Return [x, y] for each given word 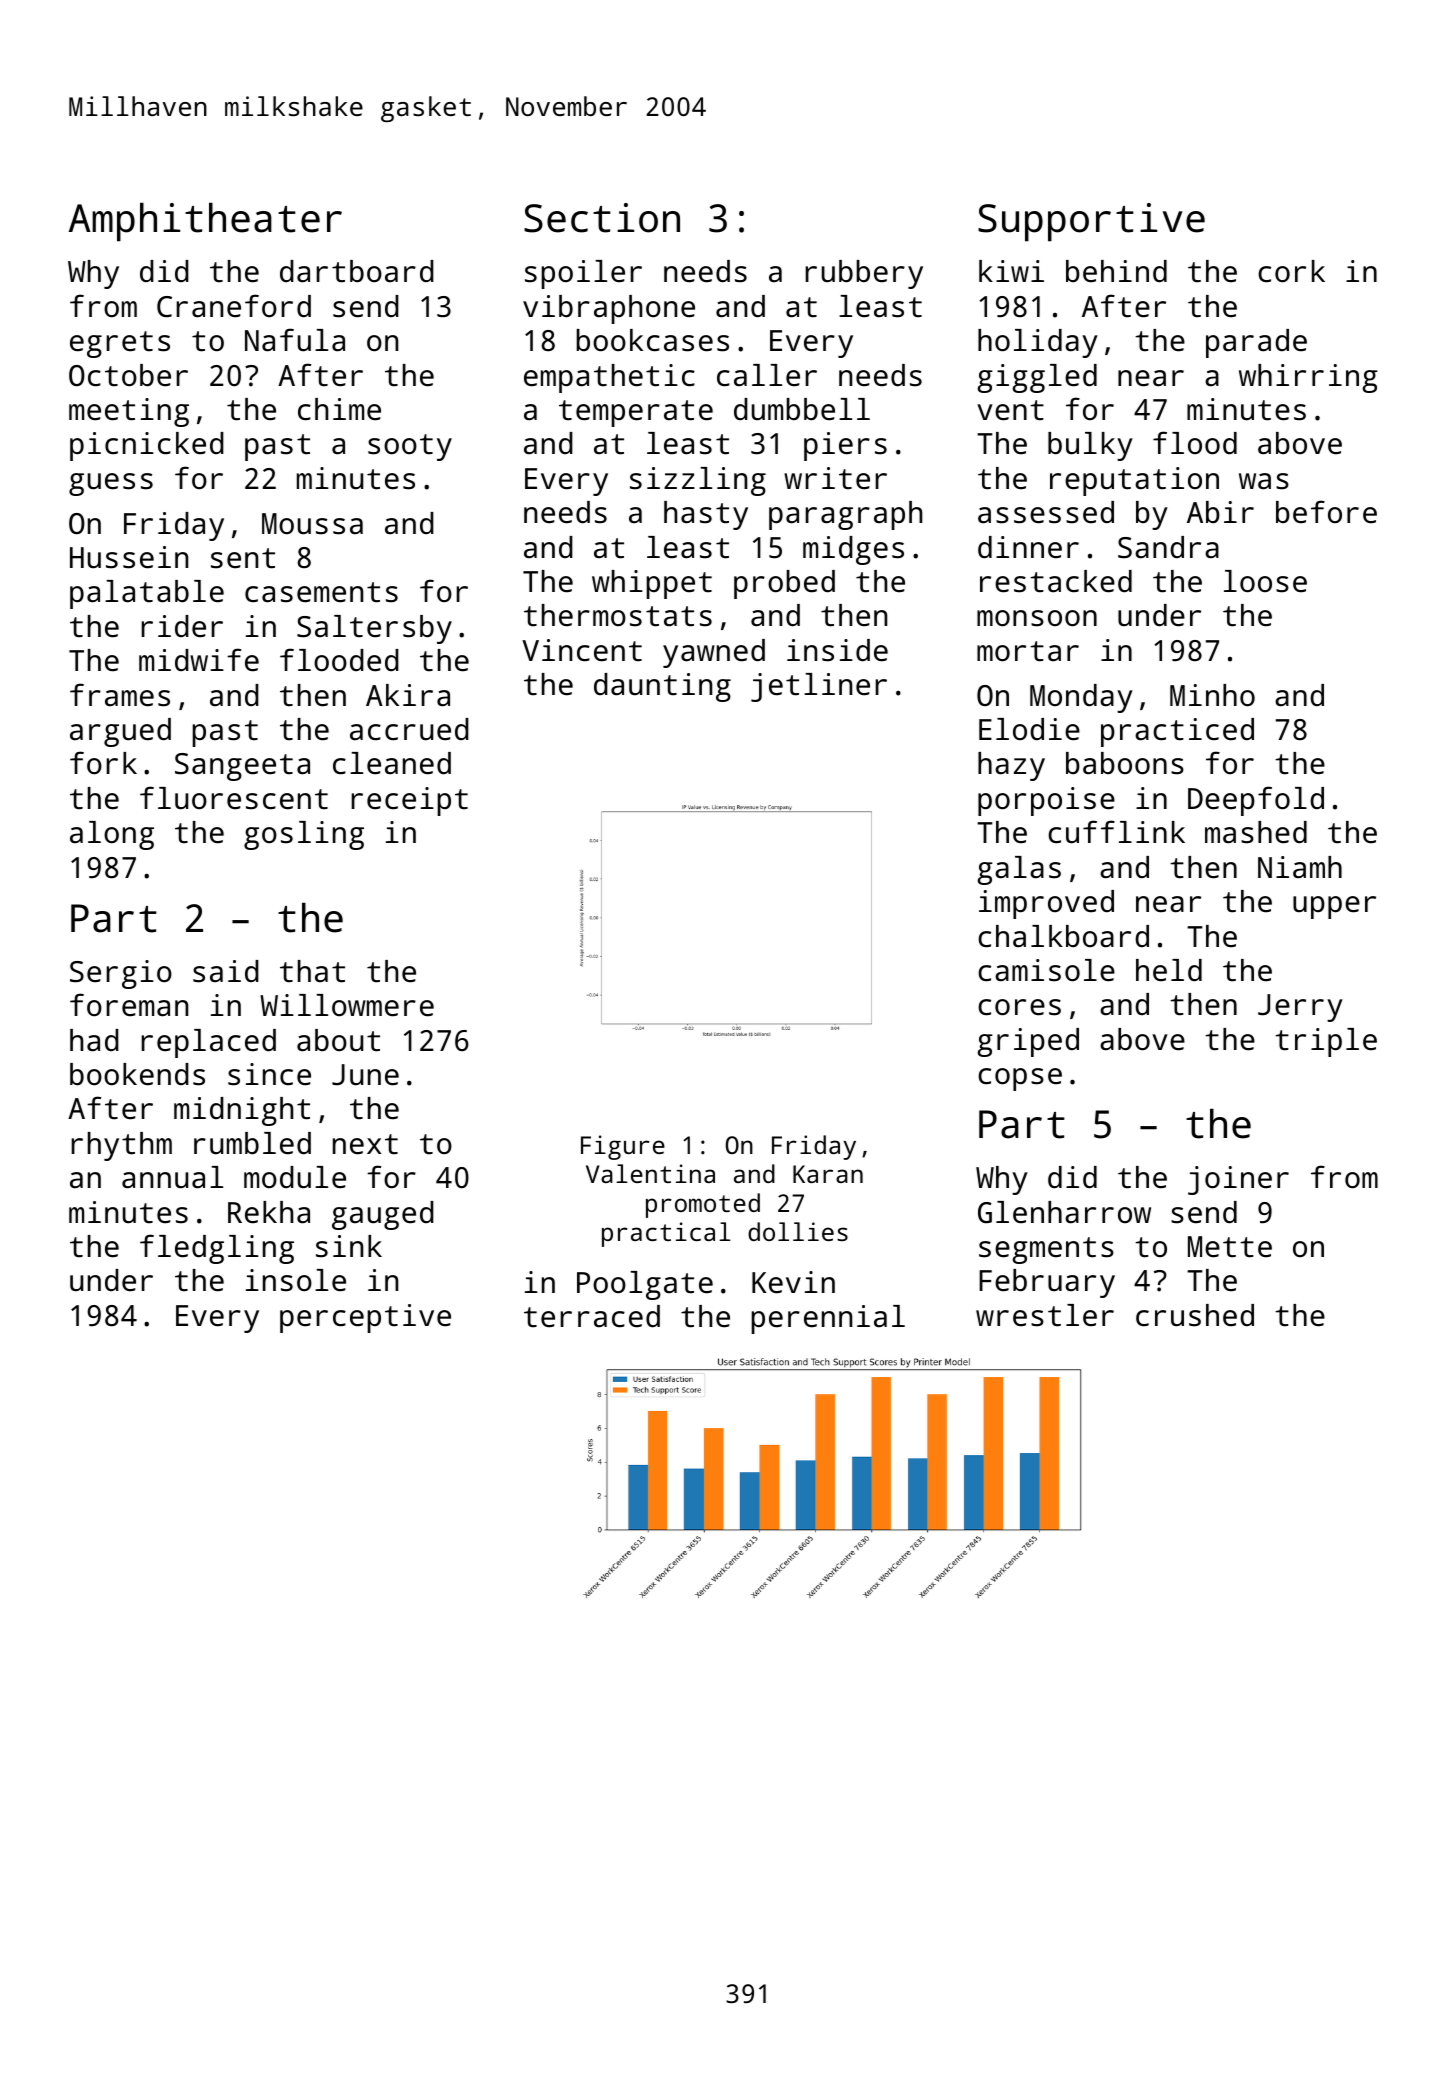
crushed [1195, 1315]
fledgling [217, 1249]
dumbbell [802, 409]
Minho [1212, 695]
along [112, 835]
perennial [828, 1319]
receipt [409, 801]
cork [1291, 271]
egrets [120, 344]
